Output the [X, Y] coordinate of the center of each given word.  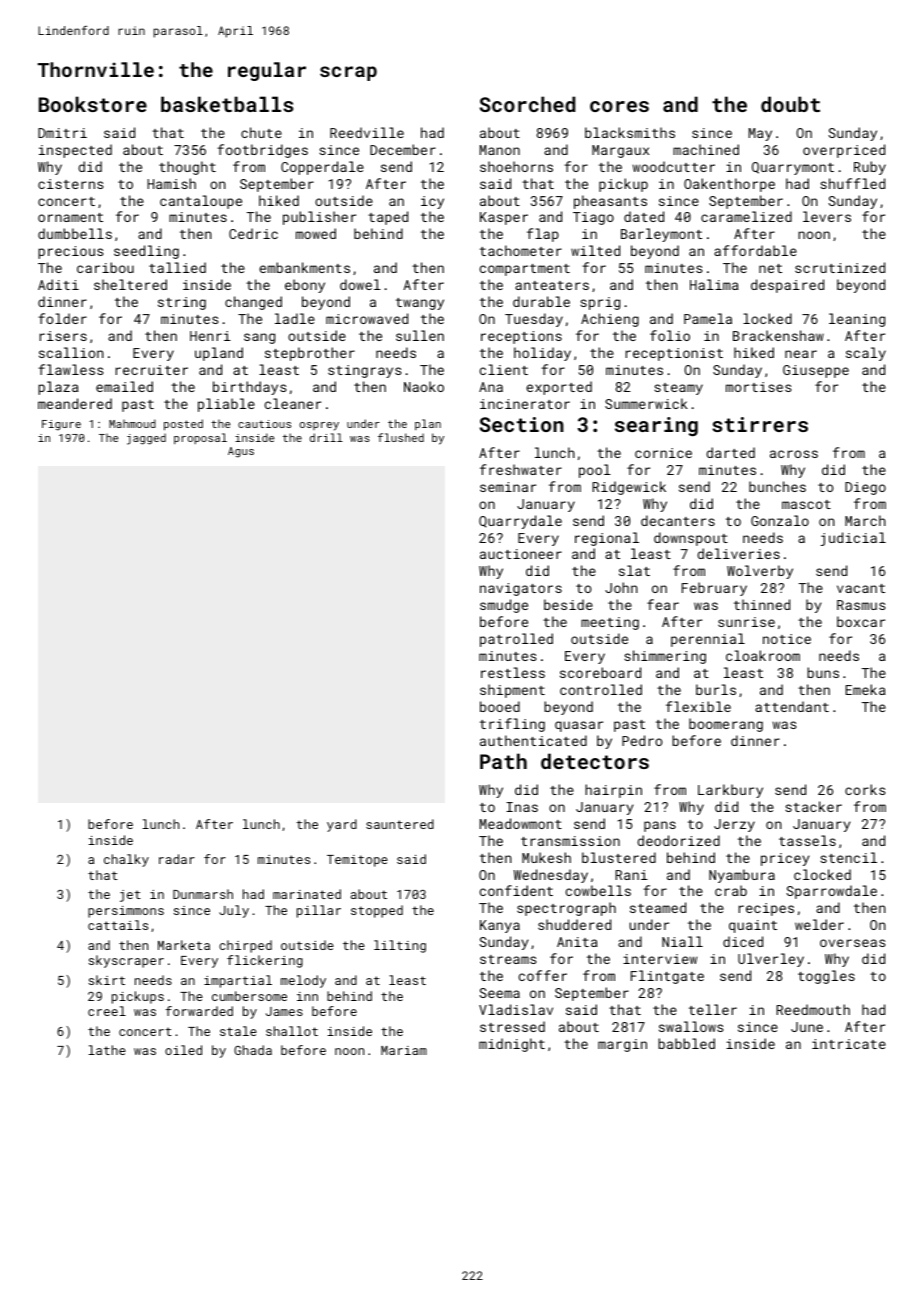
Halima [714, 284]
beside [568, 604]
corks [865, 789]
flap [543, 235]
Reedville [367, 132]
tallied [177, 267]
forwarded [199, 1011]
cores [619, 106]
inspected [75, 151]
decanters [678, 520]
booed [500, 706]
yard [342, 825]
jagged [146, 439]
